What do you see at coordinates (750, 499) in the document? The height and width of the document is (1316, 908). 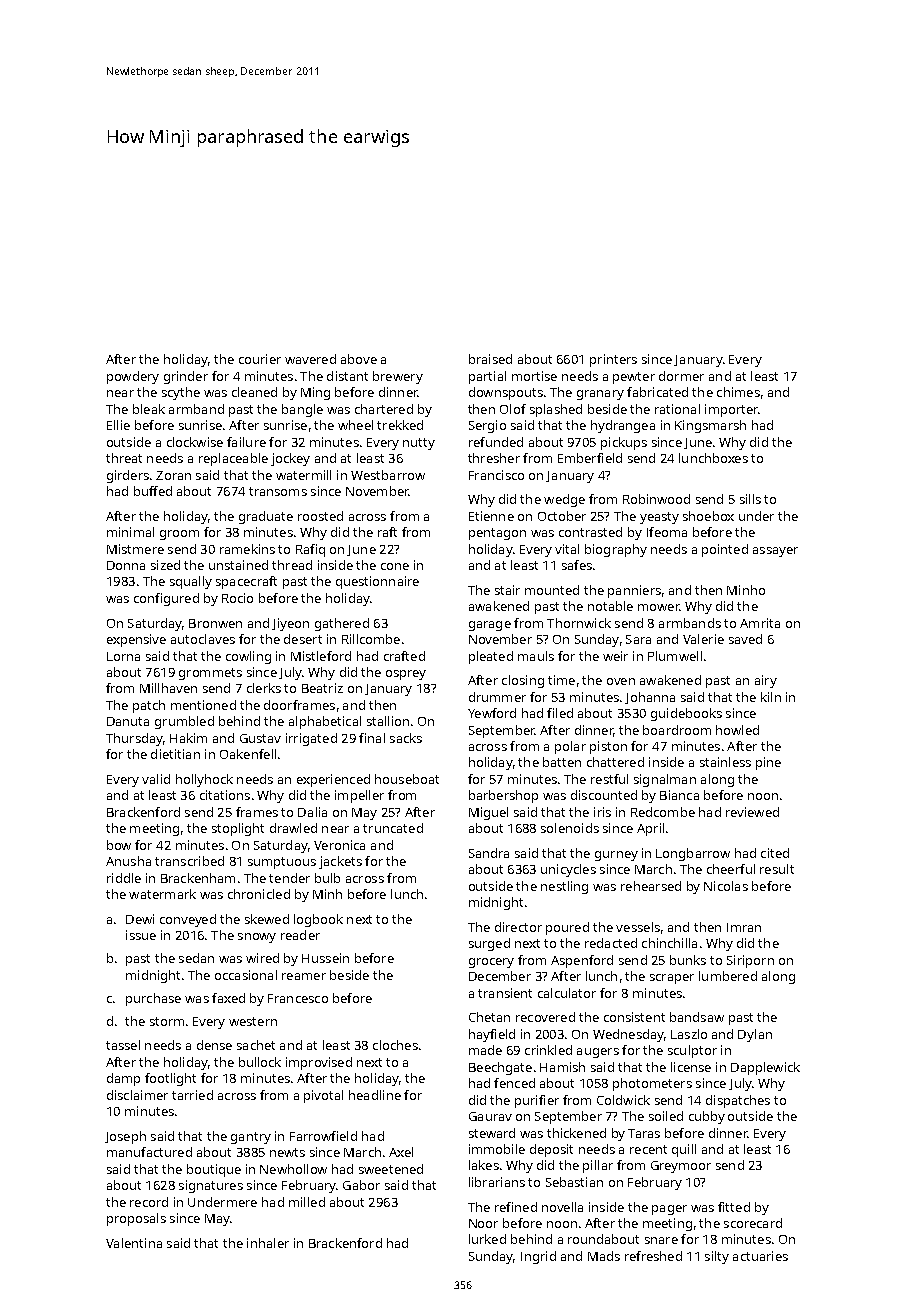 I see `sills` at bounding box center [750, 499].
